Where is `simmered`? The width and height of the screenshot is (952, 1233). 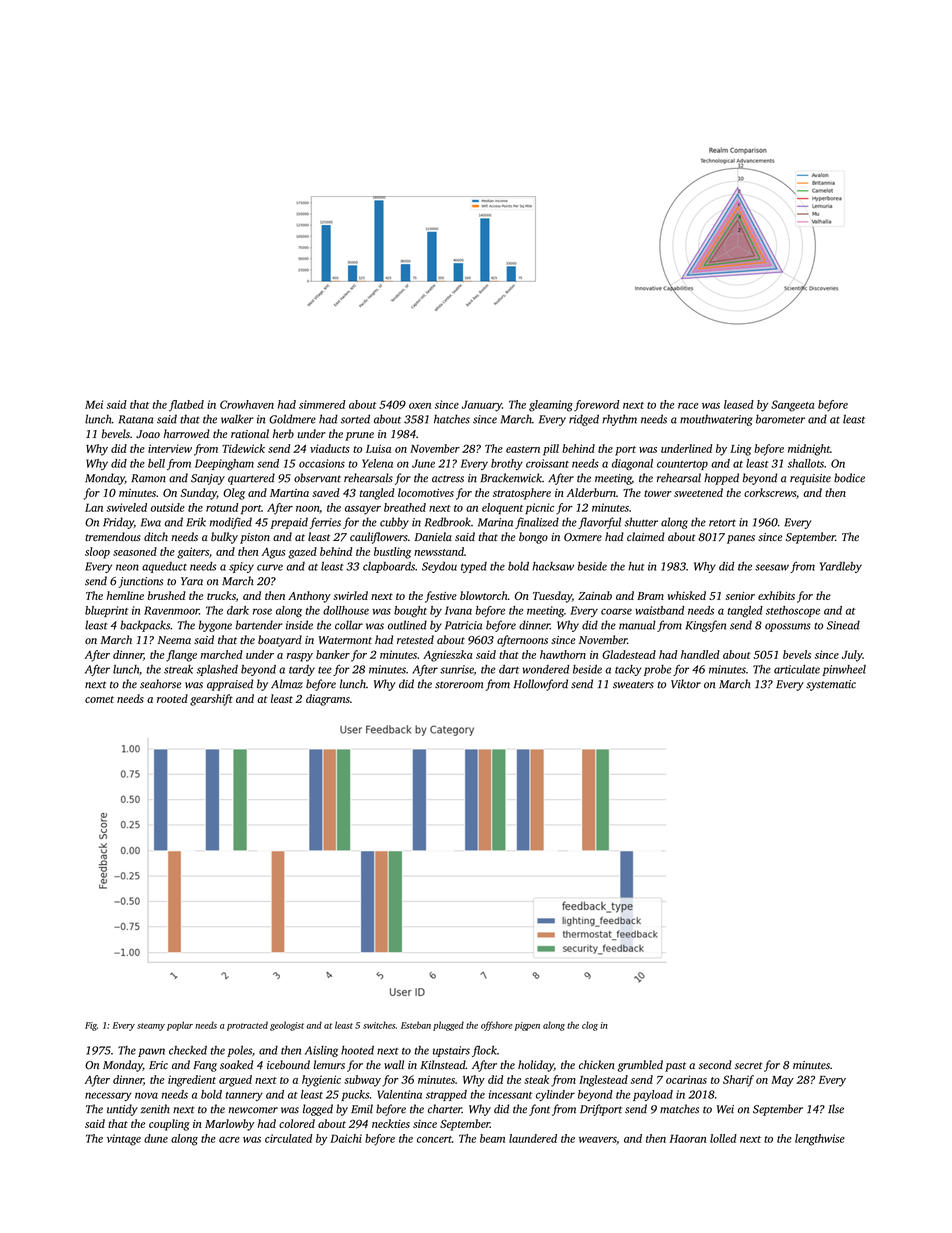 simmered is located at coordinates (322, 404).
